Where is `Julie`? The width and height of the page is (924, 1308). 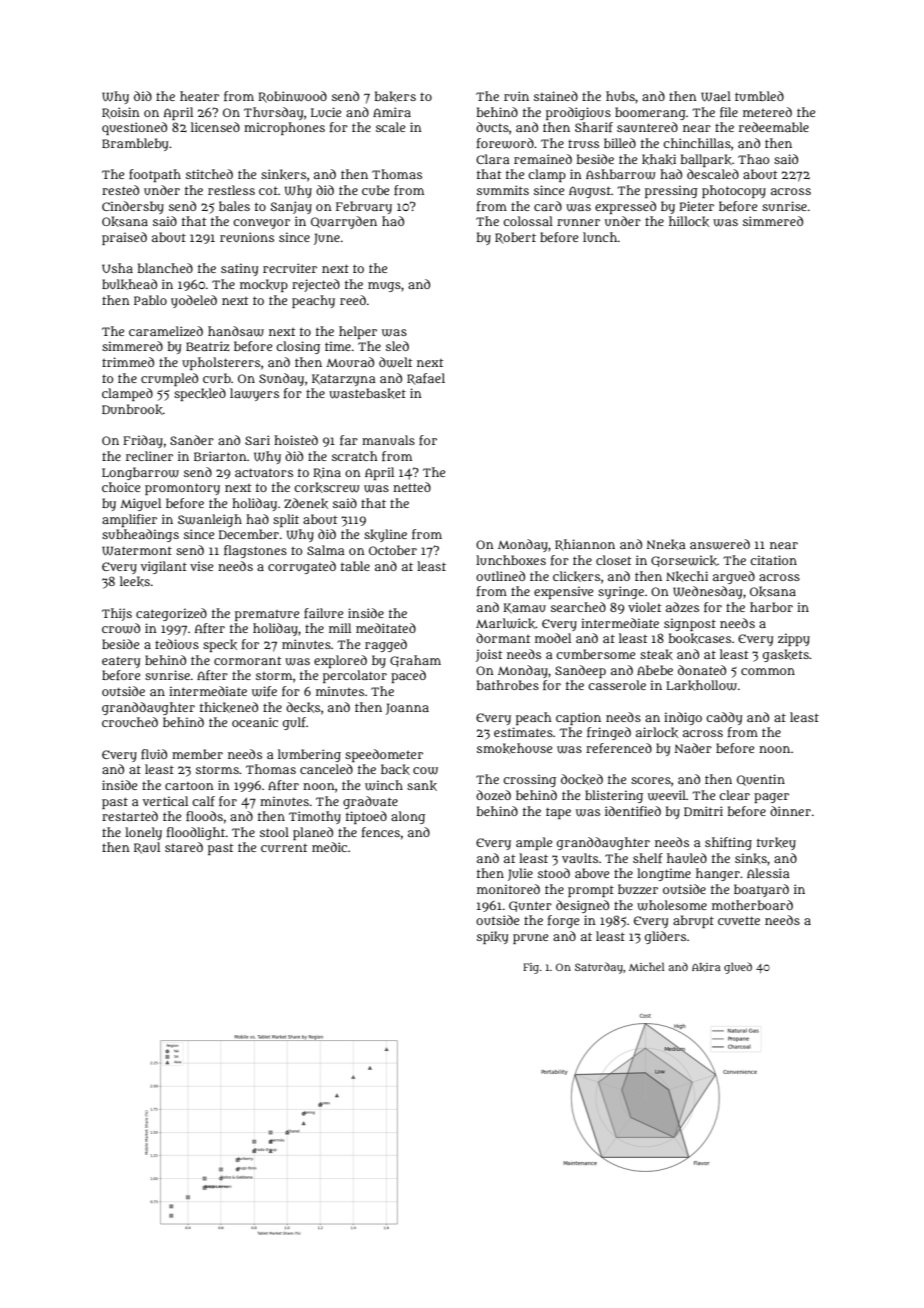 Julie is located at coordinates (520, 874).
